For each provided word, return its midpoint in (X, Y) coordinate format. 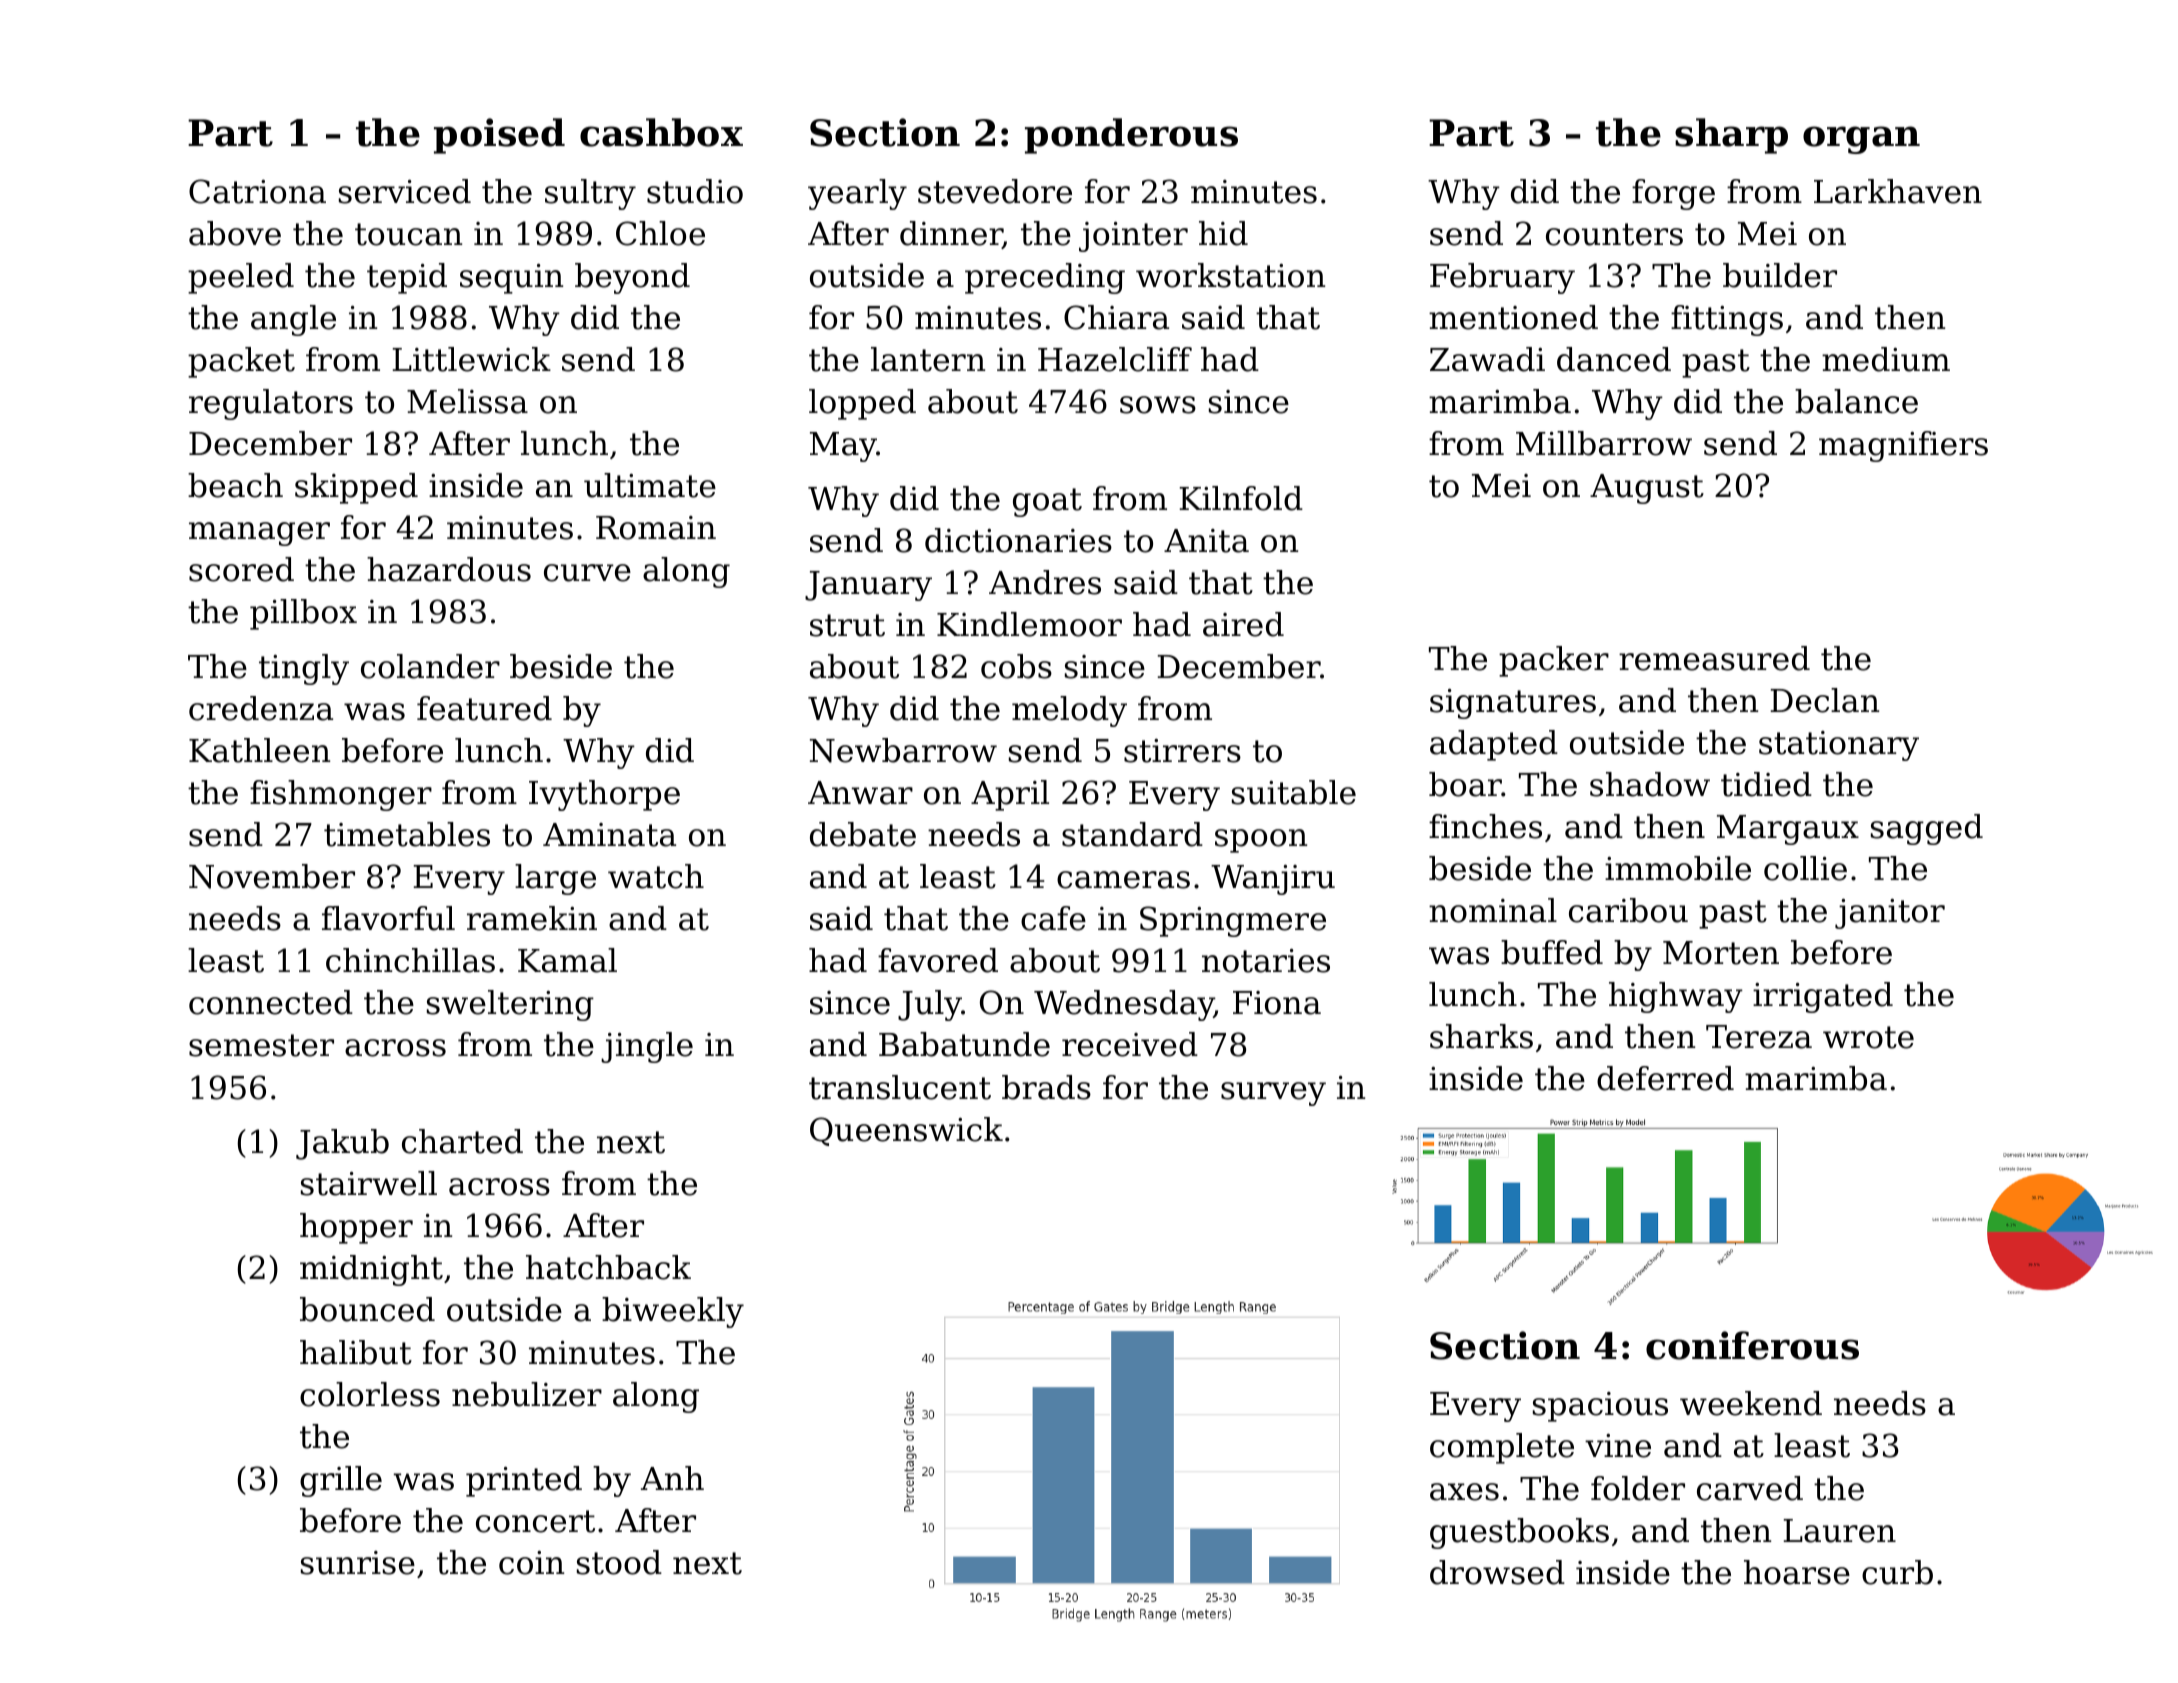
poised (499, 136)
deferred (1665, 1078)
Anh (672, 1478)
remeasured (1714, 658)
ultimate (650, 485)
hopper (356, 1228)
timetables (407, 834)
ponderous (1131, 136)
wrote (1868, 1037)
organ (1861, 140)
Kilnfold (1241, 498)
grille (341, 1481)
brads (1046, 1087)
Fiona (1277, 1003)
